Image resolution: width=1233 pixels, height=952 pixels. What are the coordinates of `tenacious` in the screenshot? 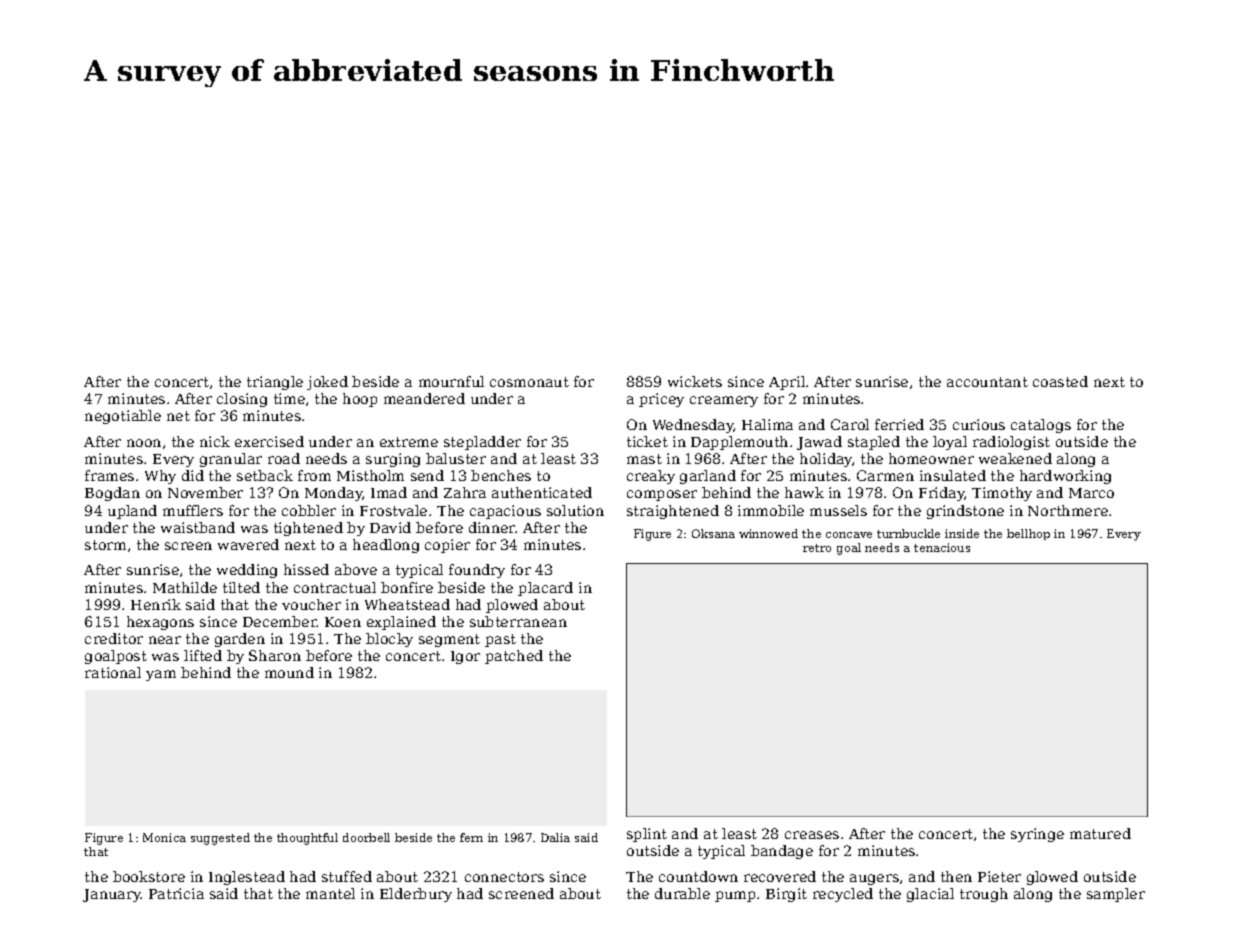 It's located at (942, 547).
